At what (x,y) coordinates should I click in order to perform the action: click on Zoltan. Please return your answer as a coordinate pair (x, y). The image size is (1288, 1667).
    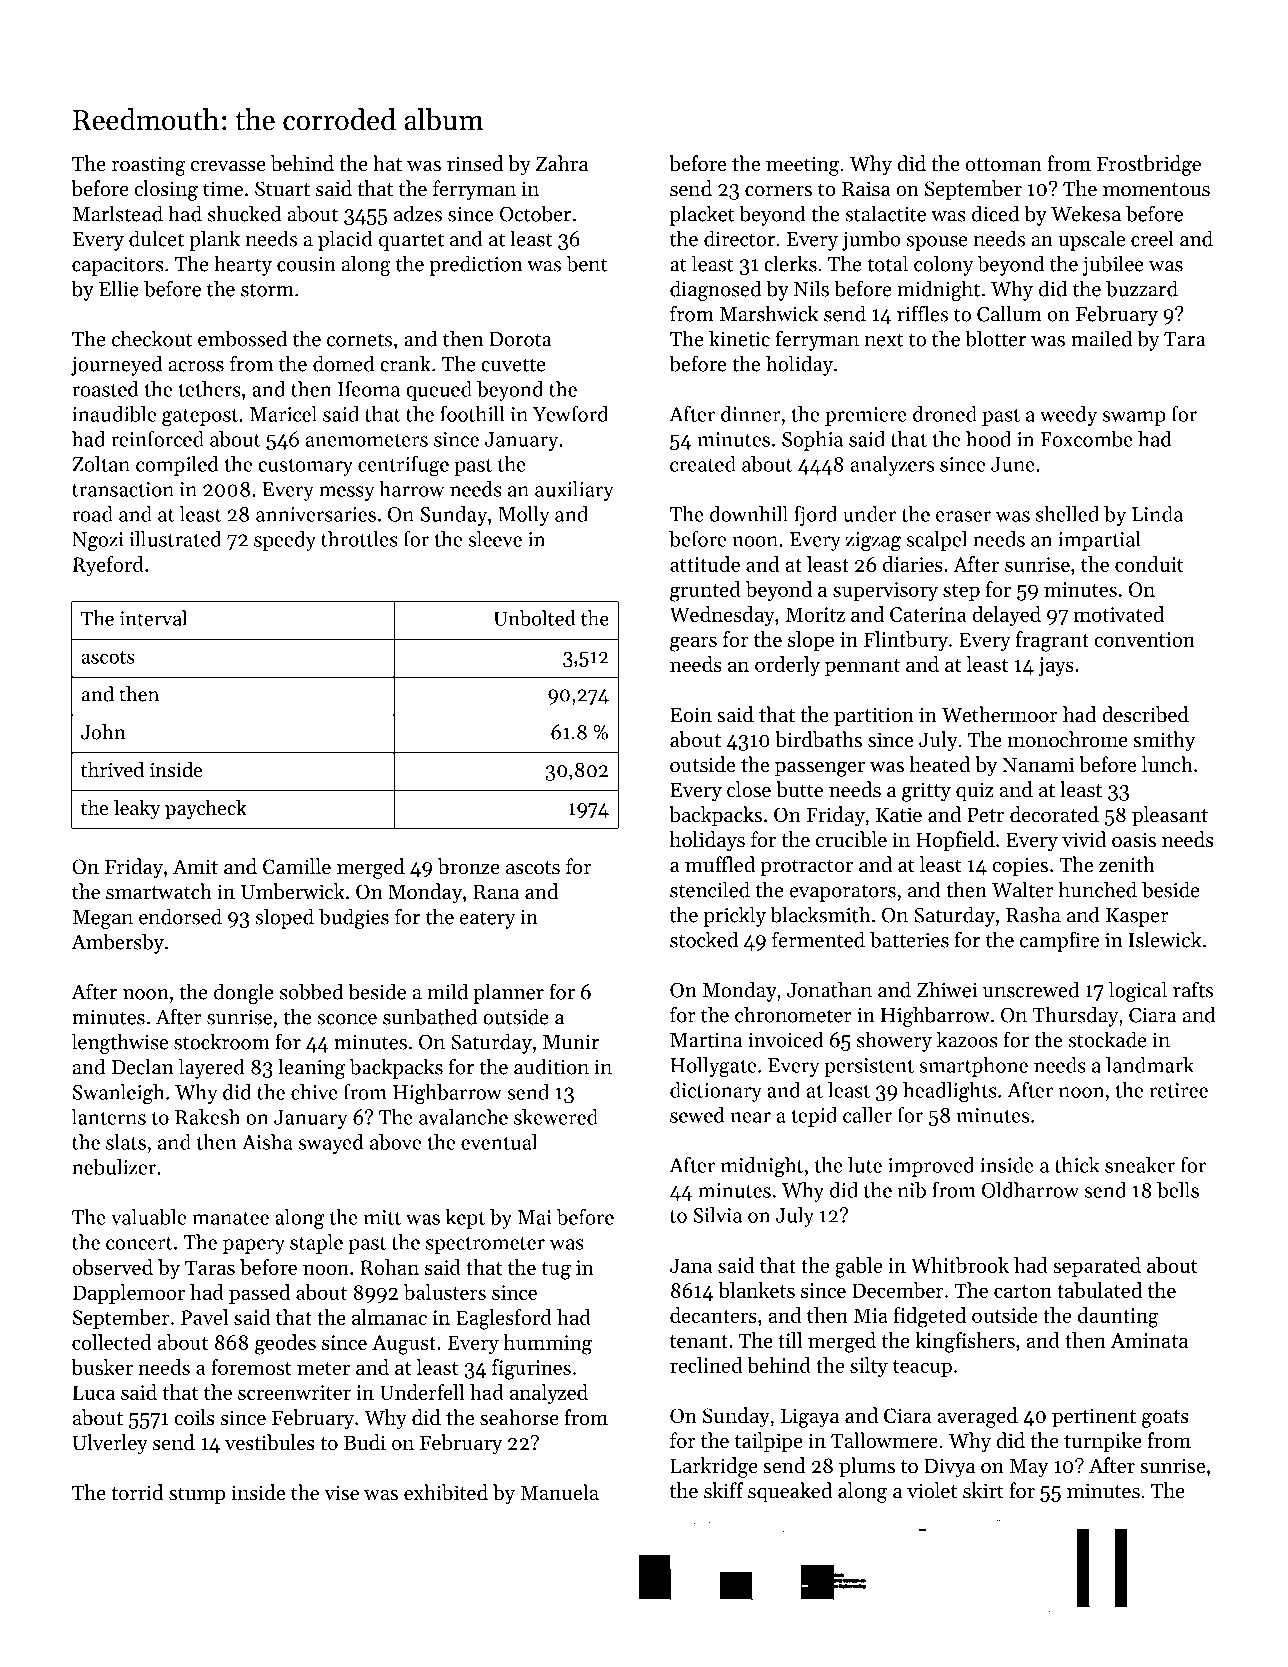
    Looking at the image, I should click on (101, 464).
